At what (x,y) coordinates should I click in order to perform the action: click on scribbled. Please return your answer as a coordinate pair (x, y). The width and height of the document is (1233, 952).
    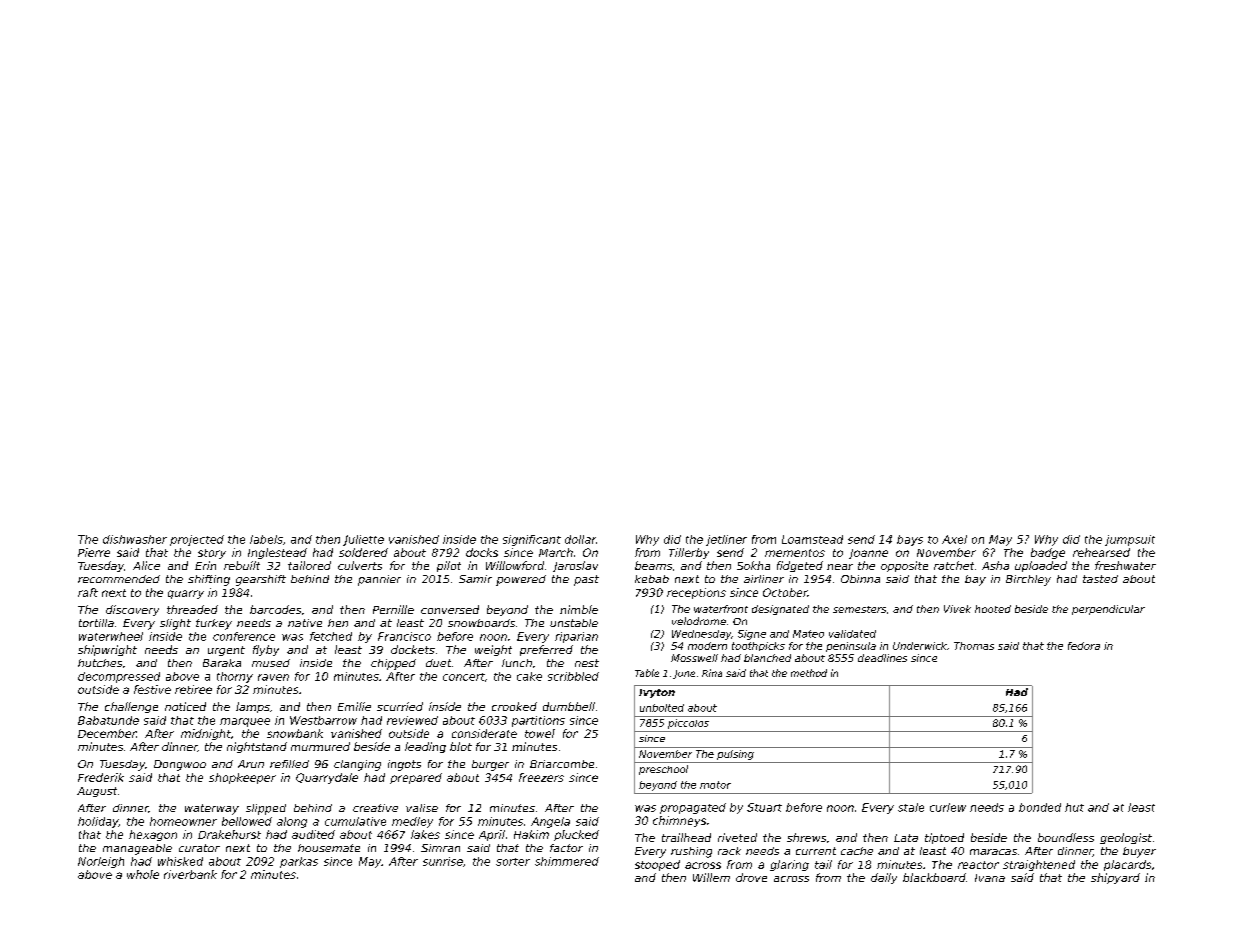
    Looking at the image, I should click on (573, 676).
